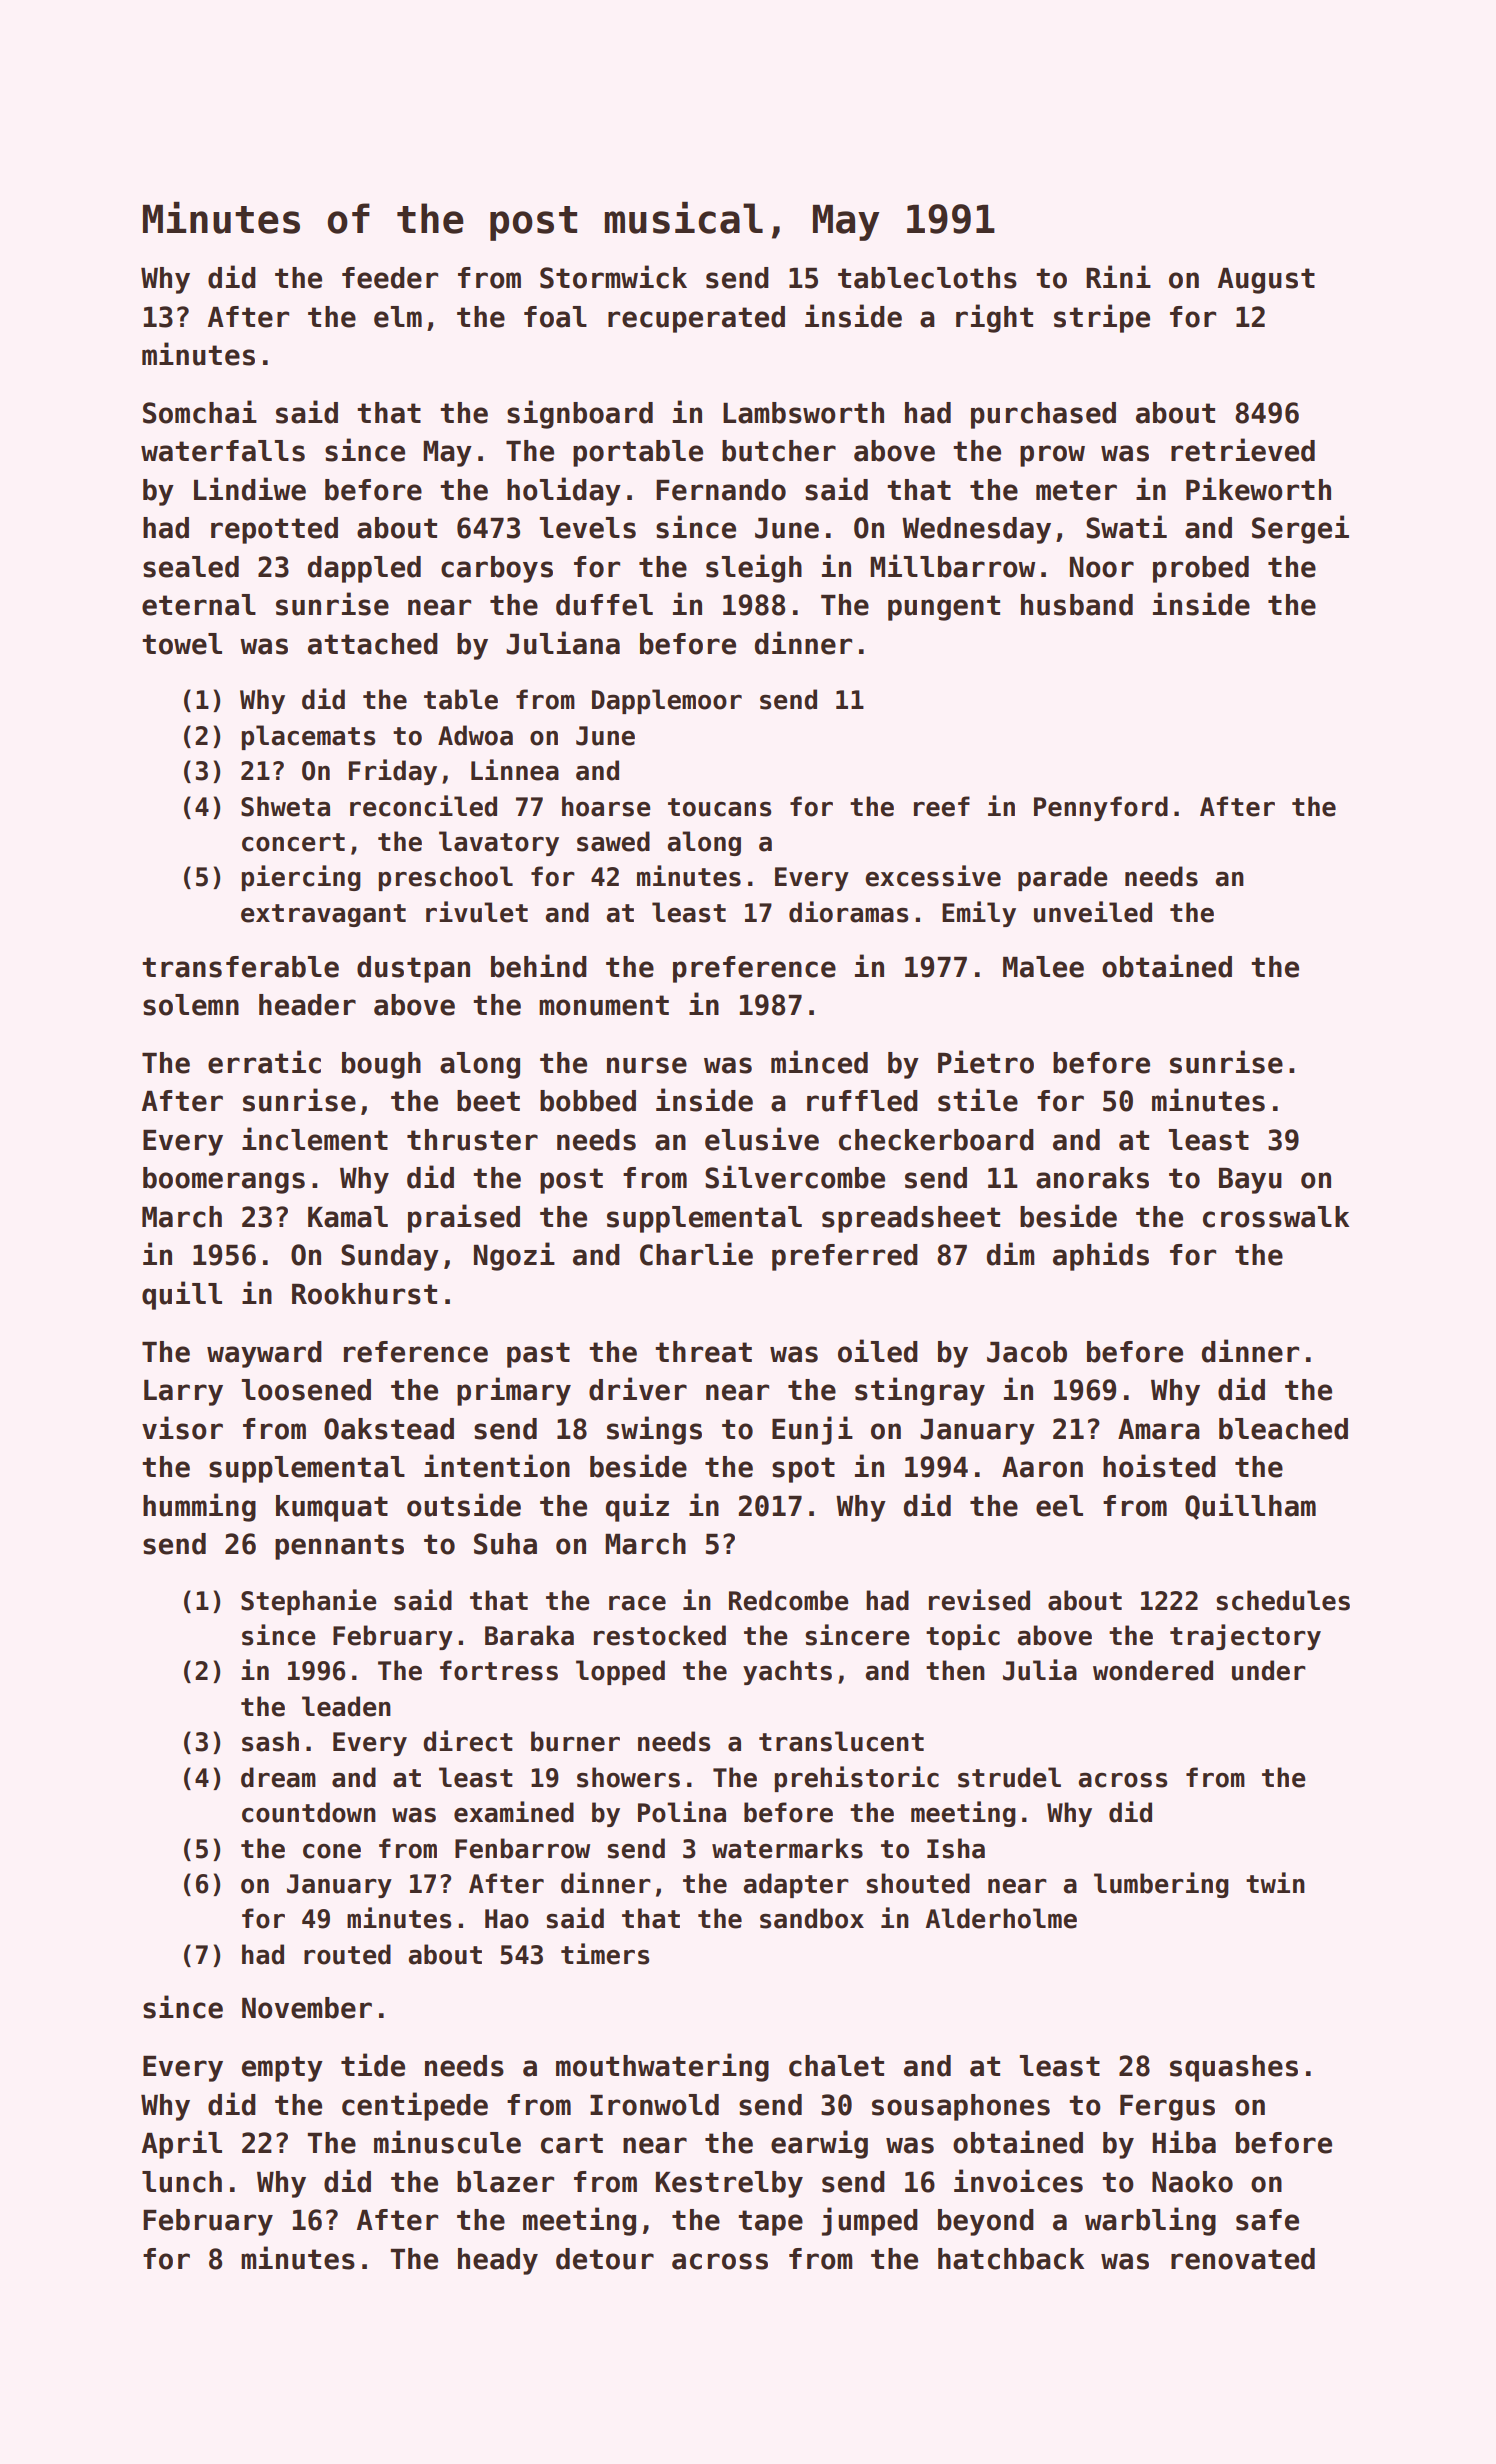 Image resolution: width=1496 pixels, height=2464 pixels. I want to click on bleached, so click(1283, 1429).
